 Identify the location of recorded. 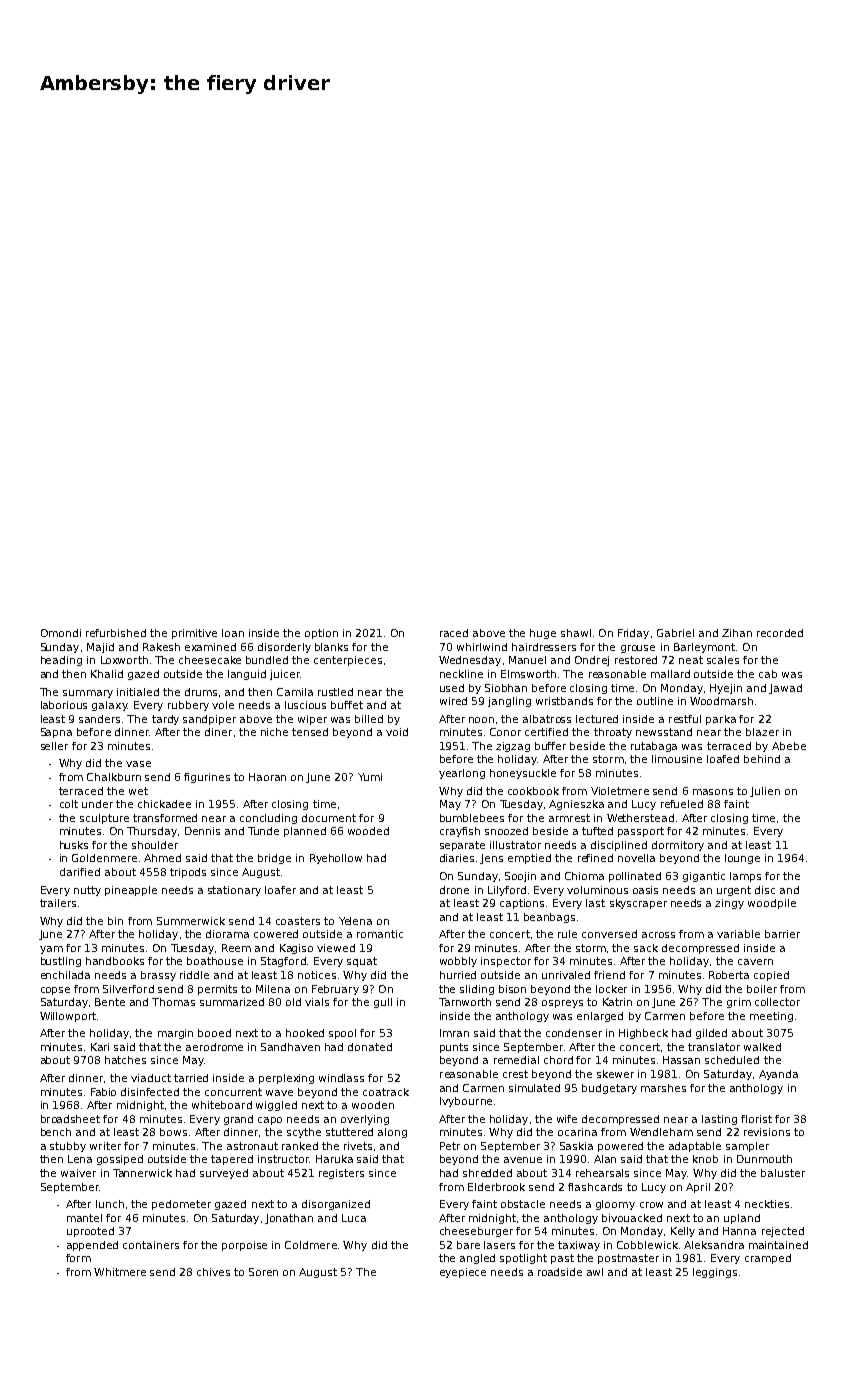
(780, 633).
